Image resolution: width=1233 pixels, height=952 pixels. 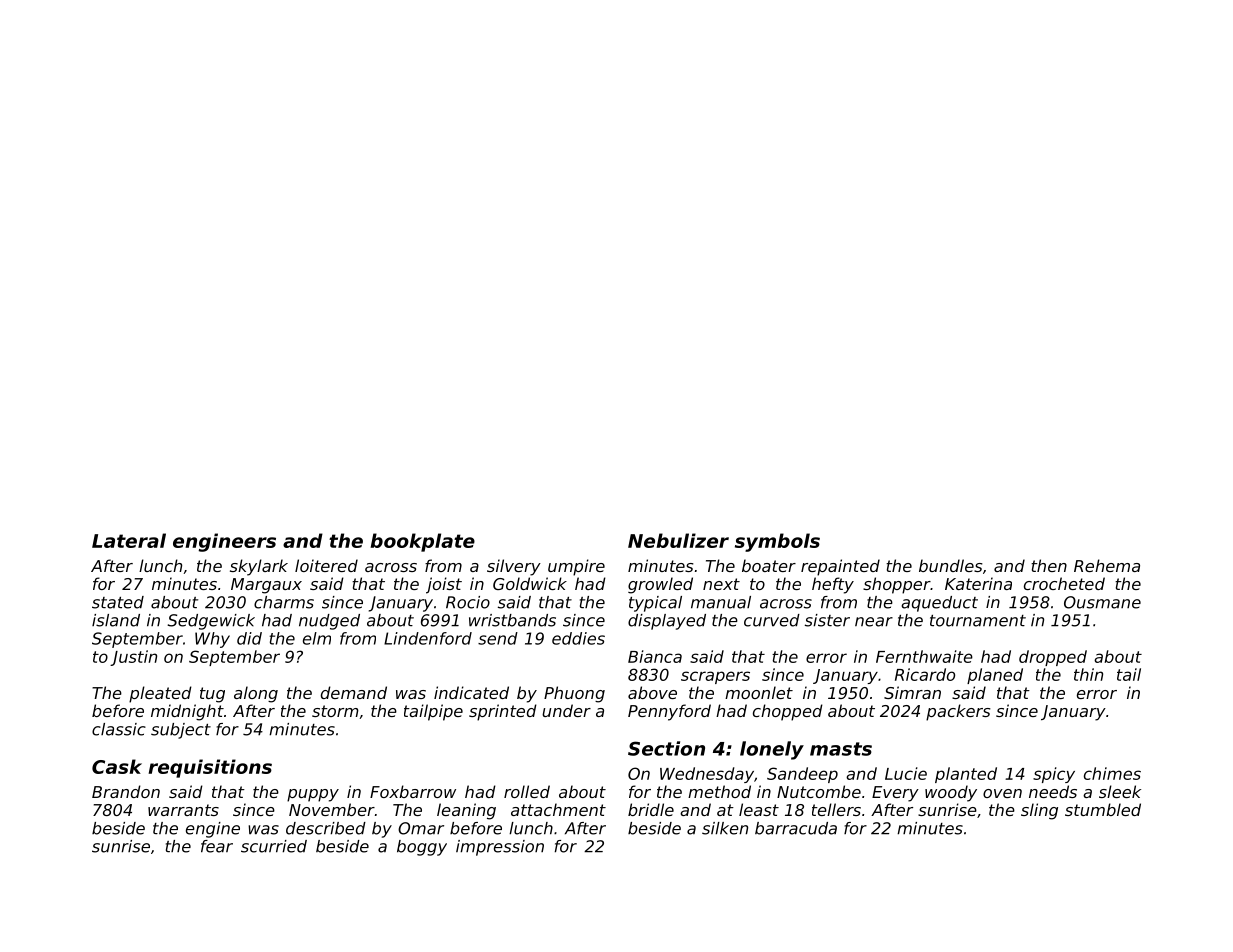 I want to click on displayed, so click(x=667, y=622).
